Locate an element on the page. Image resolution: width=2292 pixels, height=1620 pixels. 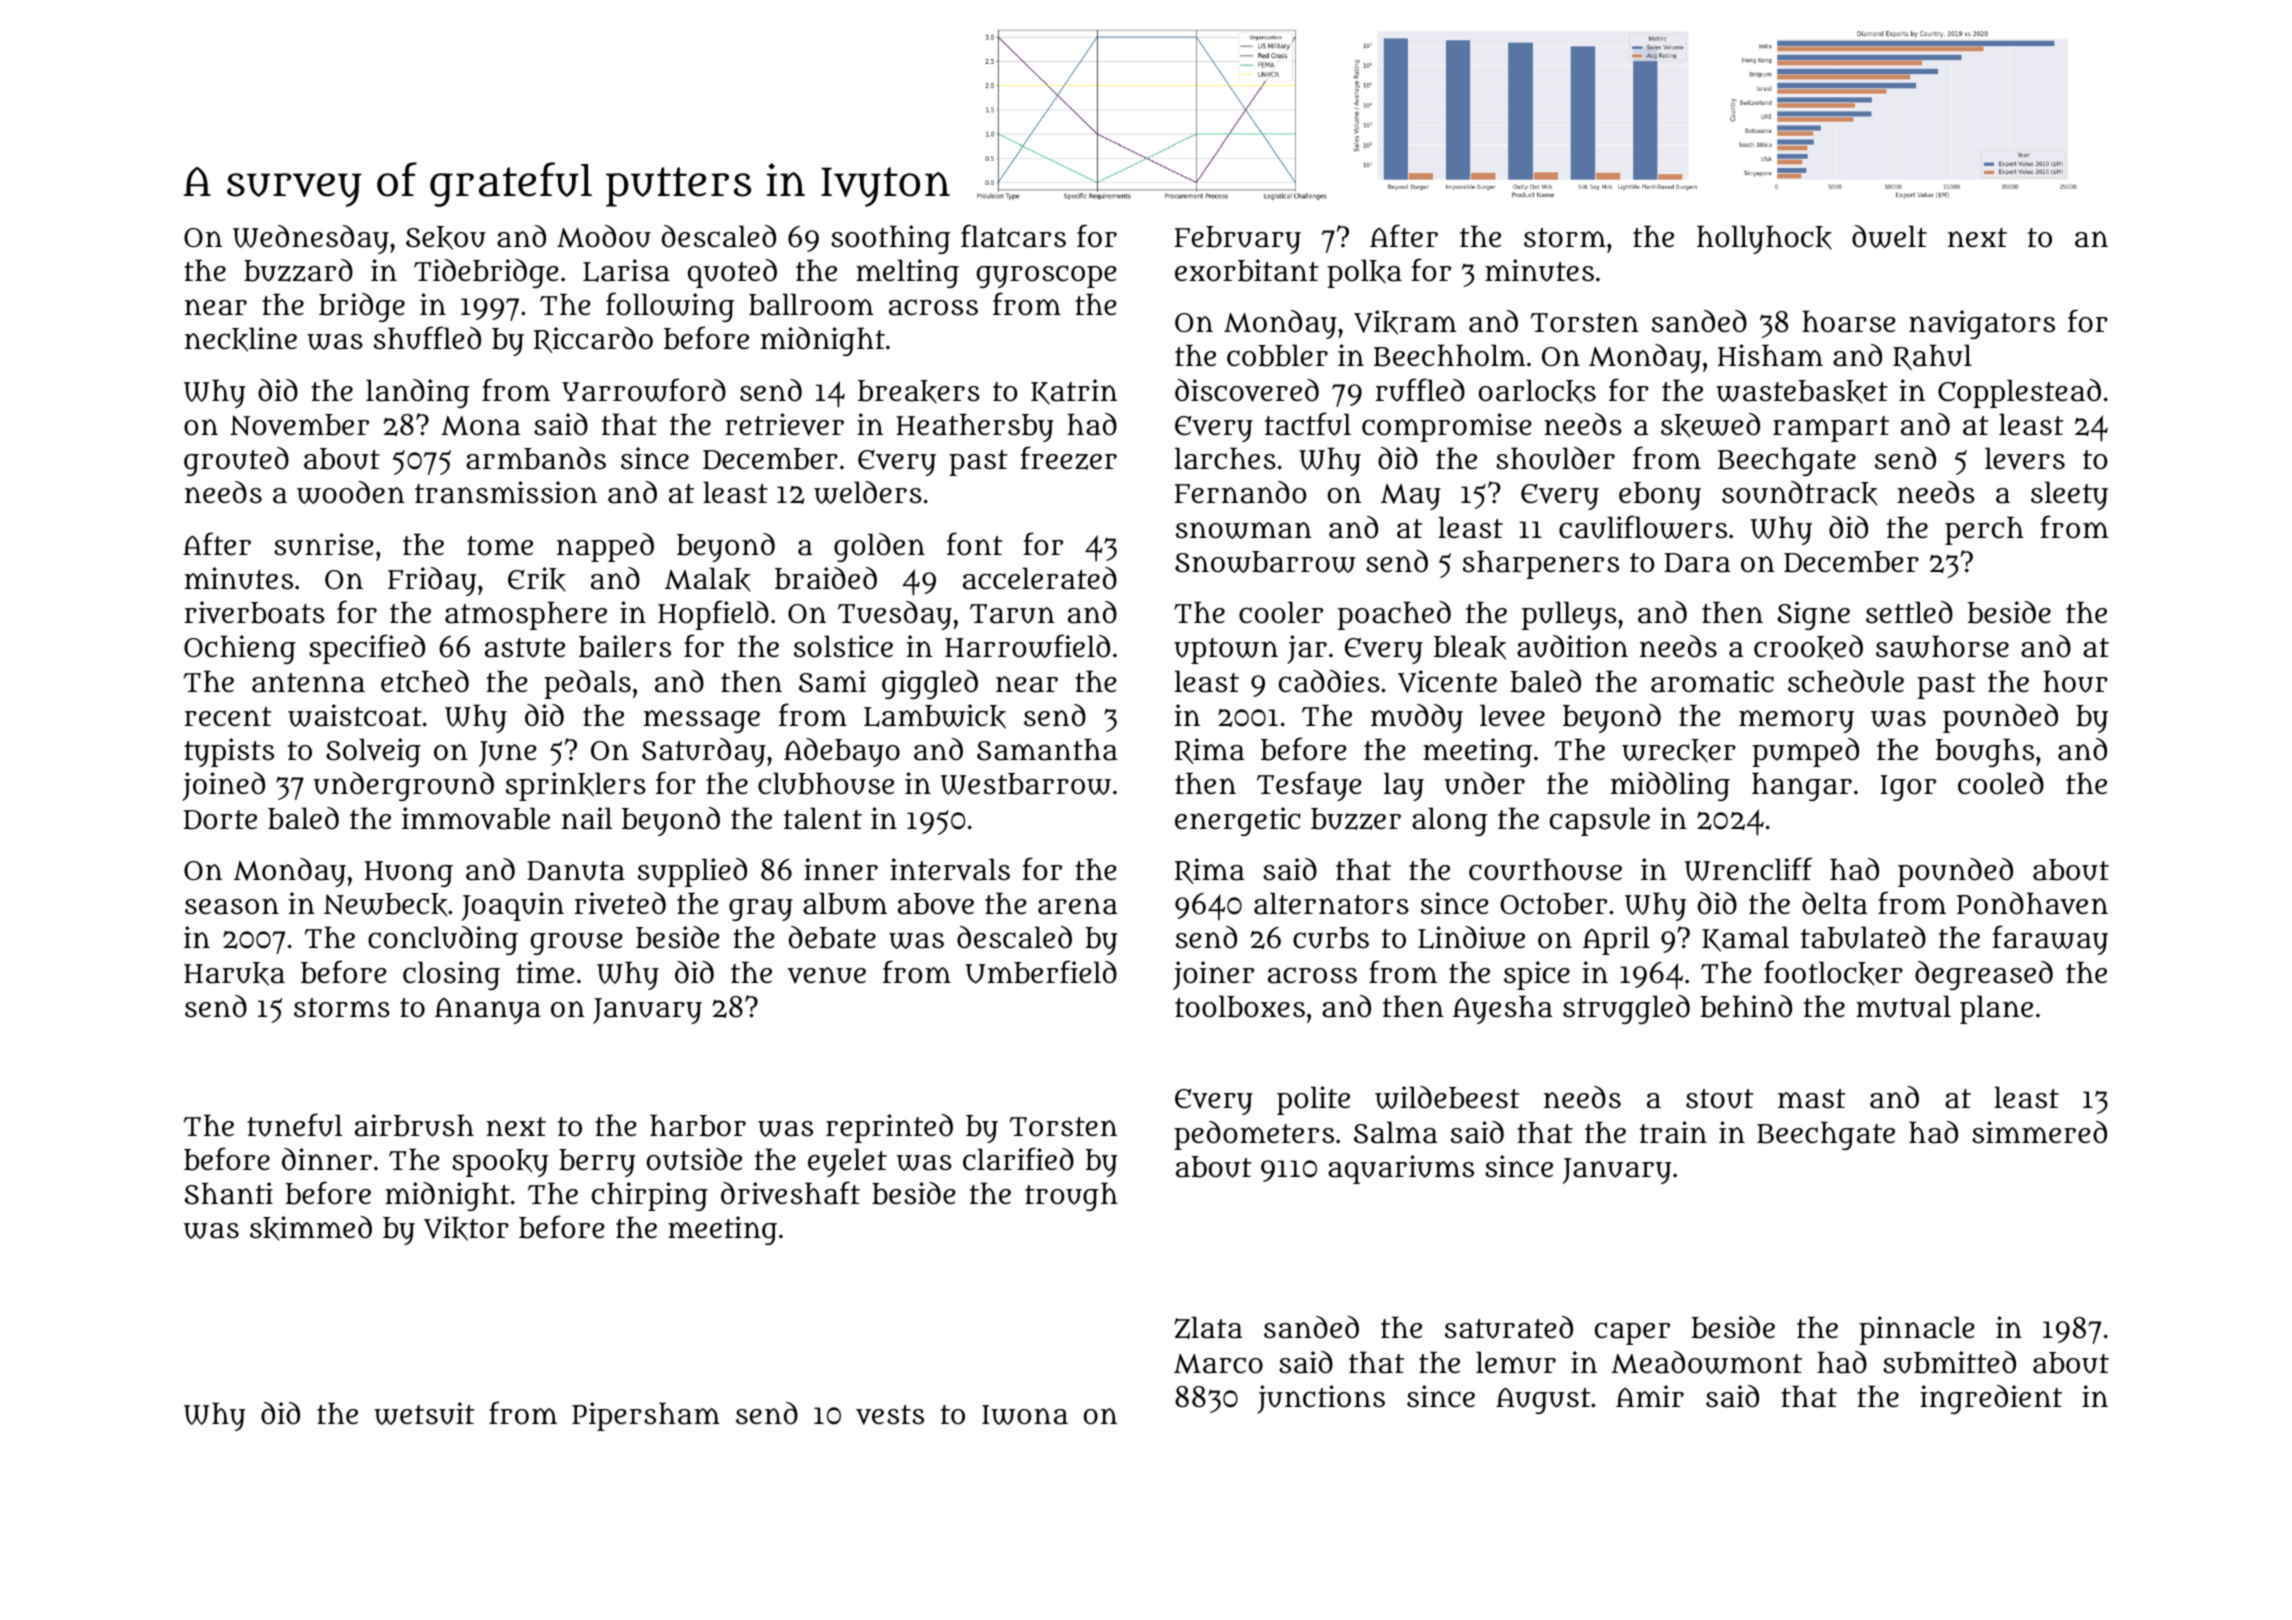
Meadowmont is located at coordinates (1706, 1362).
